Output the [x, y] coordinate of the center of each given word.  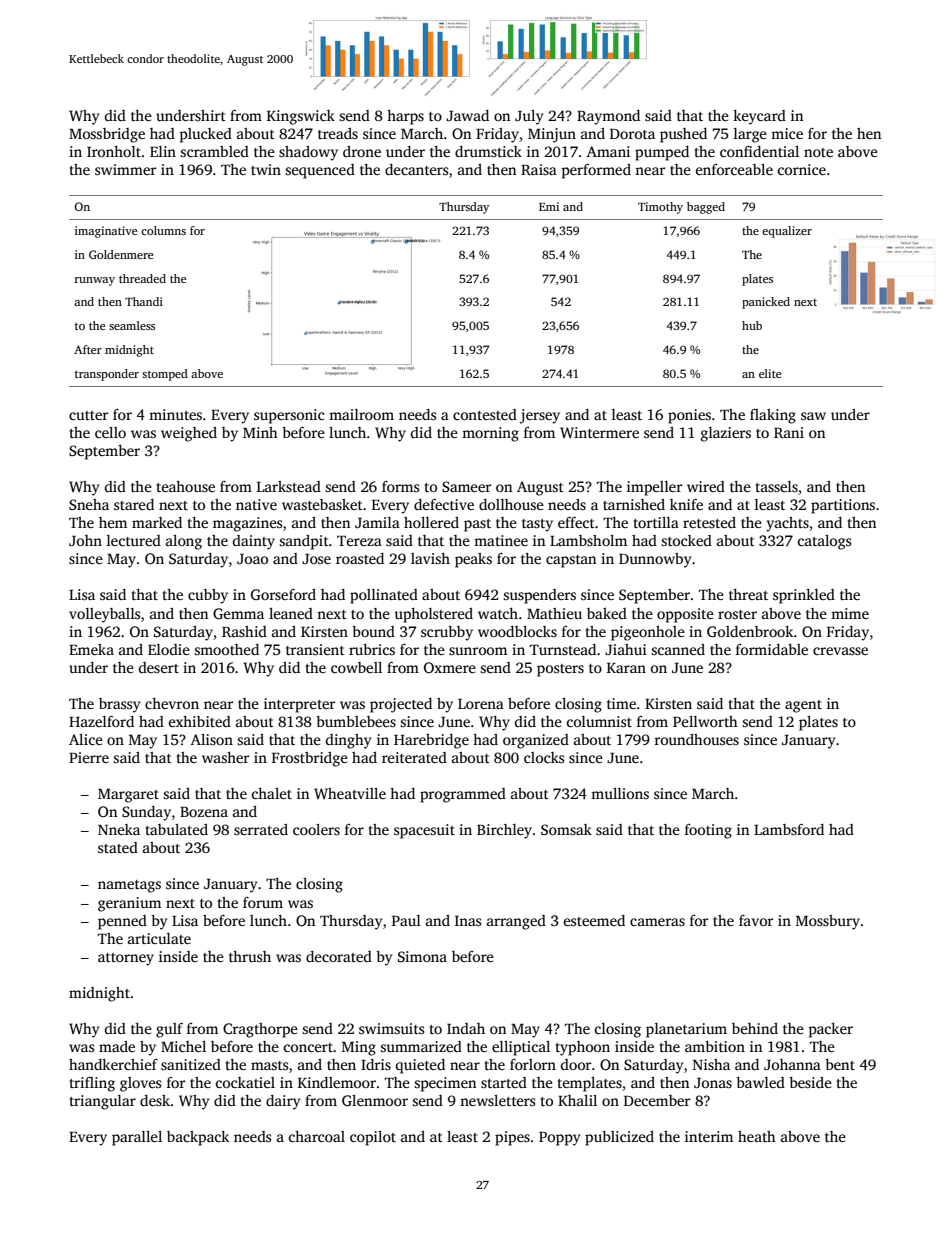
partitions [843, 506]
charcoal [317, 1136]
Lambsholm [588, 540]
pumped [662, 153]
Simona [422, 956]
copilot [373, 1138]
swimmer [125, 169]
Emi [549, 206]
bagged [706, 208]
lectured [134, 540]
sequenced [320, 171]
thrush [250, 956]
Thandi [144, 301]
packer [830, 1030]
